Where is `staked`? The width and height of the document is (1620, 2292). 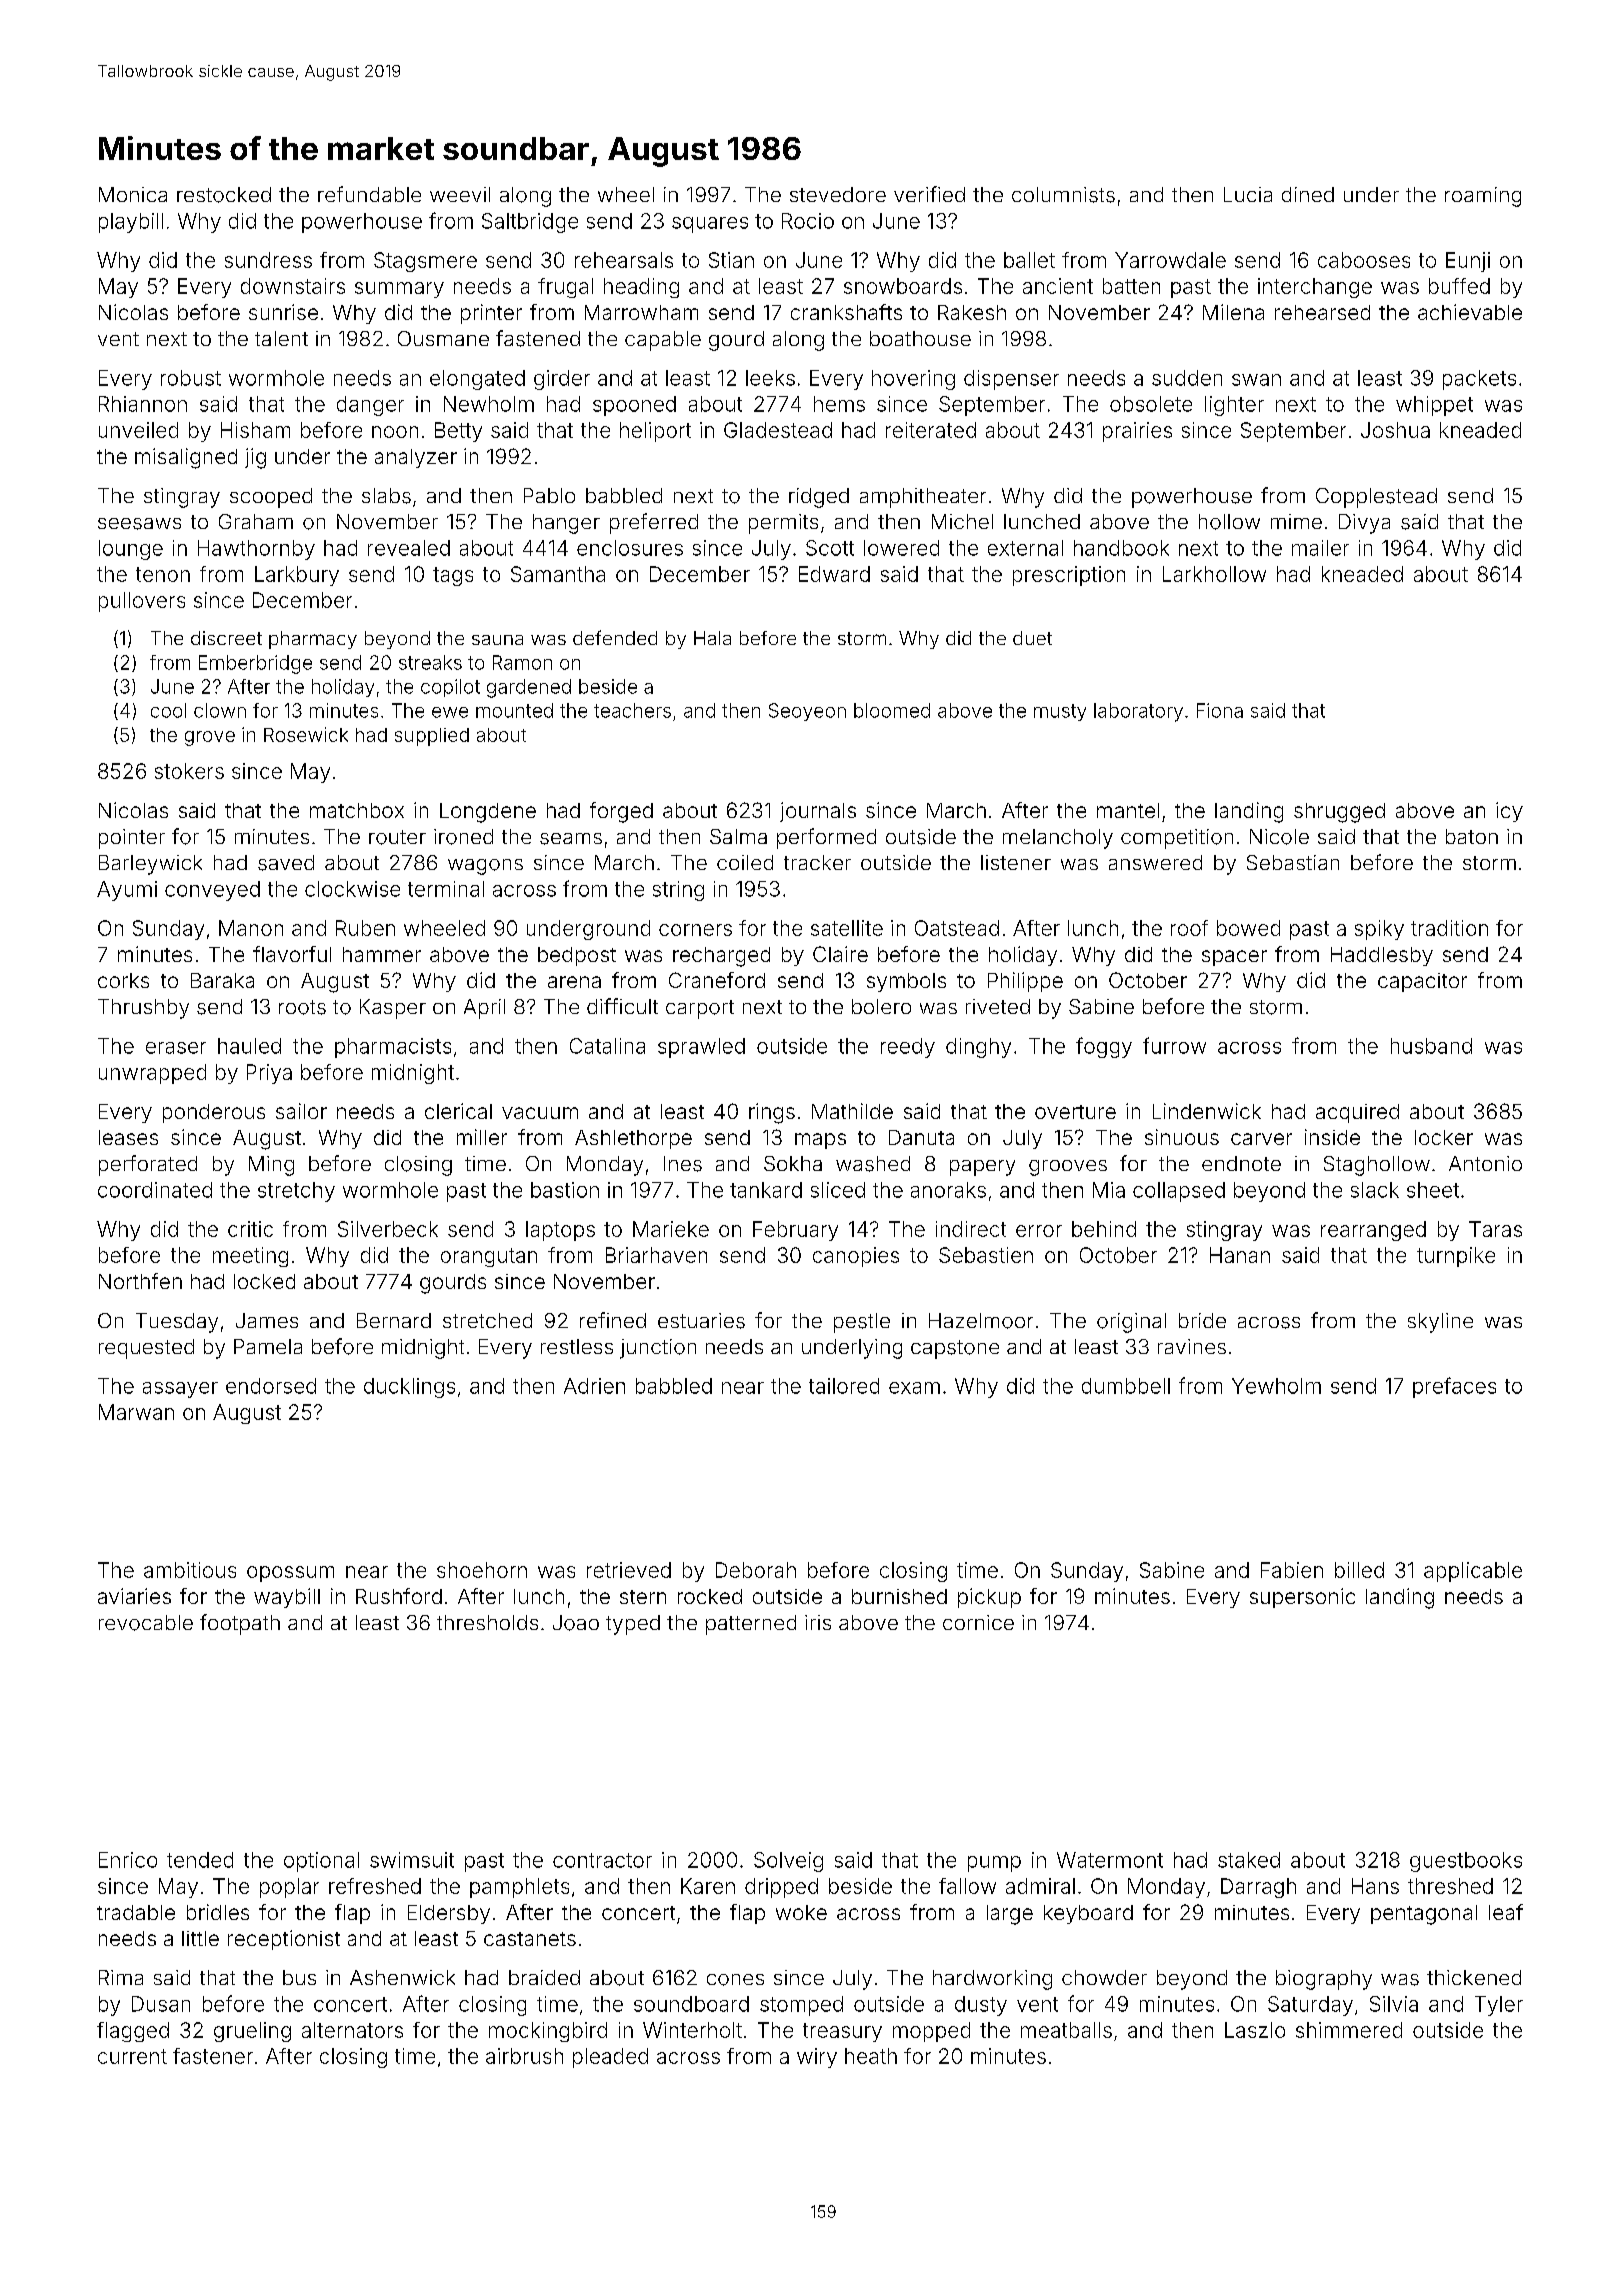
staked is located at coordinates (1249, 1860).
